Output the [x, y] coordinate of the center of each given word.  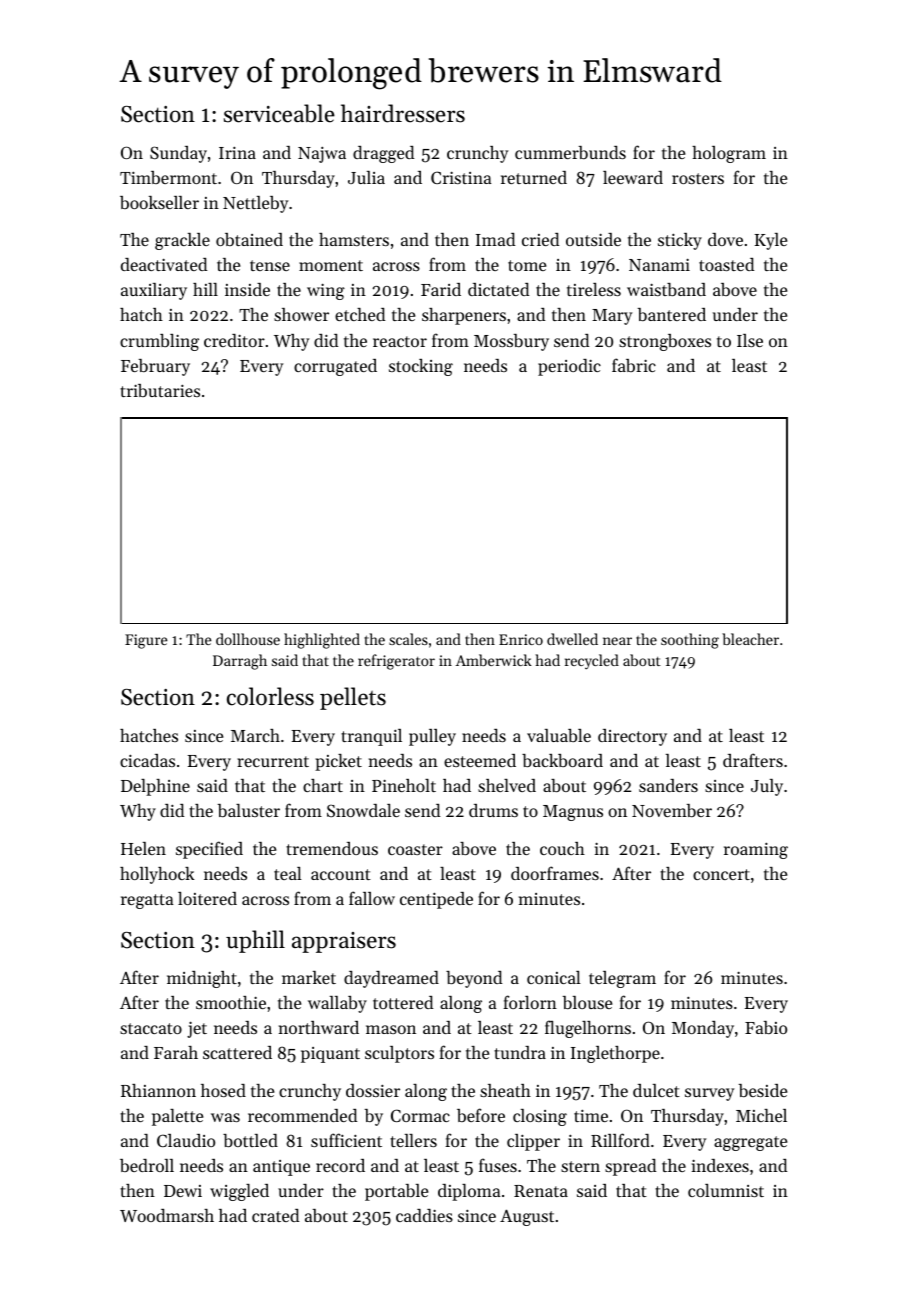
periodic [569, 367]
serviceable [279, 113]
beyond [474, 979]
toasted [726, 264]
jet [197, 1029]
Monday [703, 1029]
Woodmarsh [167, 1215]
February [155, 367]
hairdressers [403, 113]
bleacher [750, 639]
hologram [729, 154]
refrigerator [396, 662]
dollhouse [248, 639]
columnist [726, 1190]
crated [275, 1215]
